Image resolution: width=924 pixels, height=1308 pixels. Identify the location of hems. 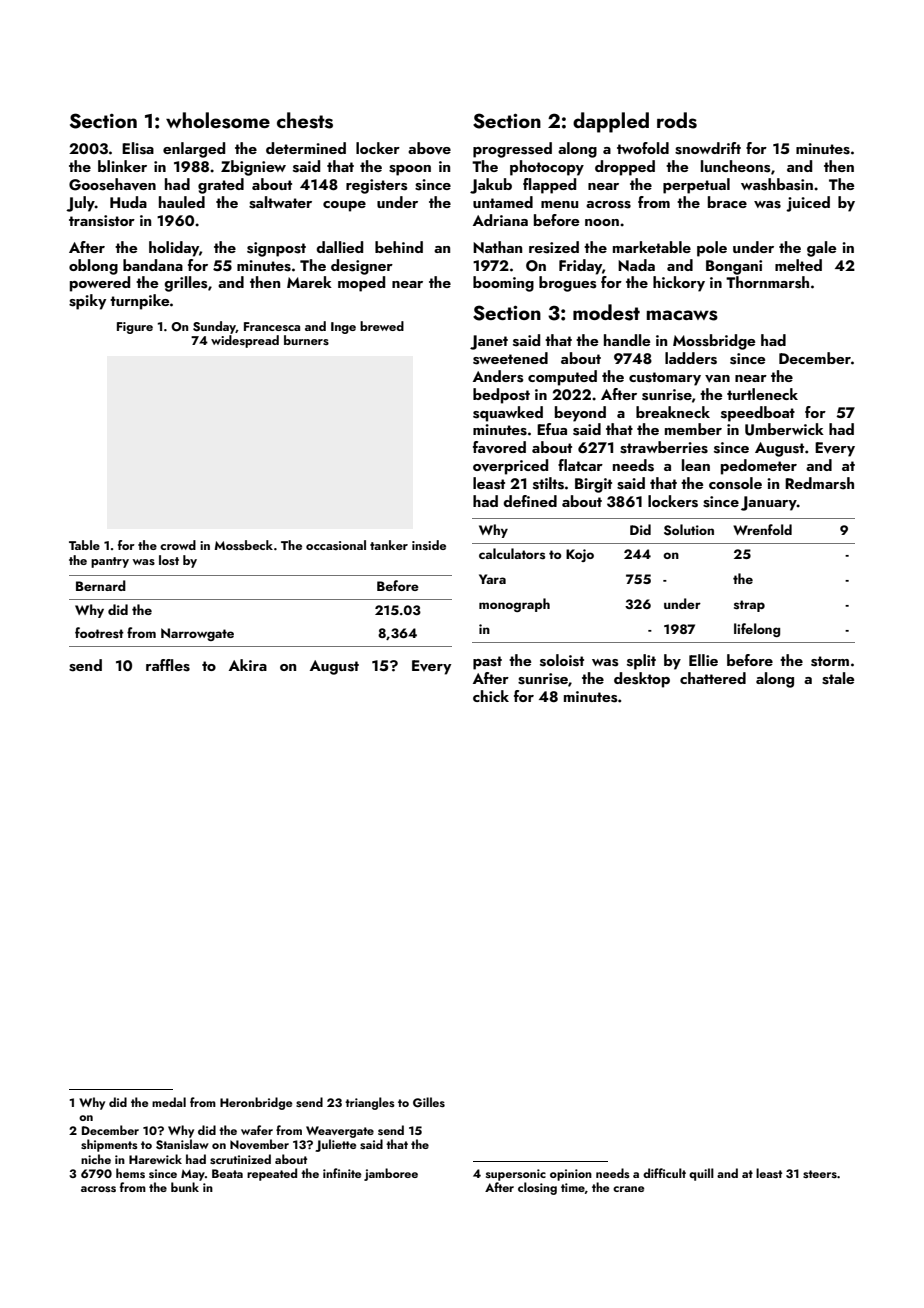
(130, 1173).
